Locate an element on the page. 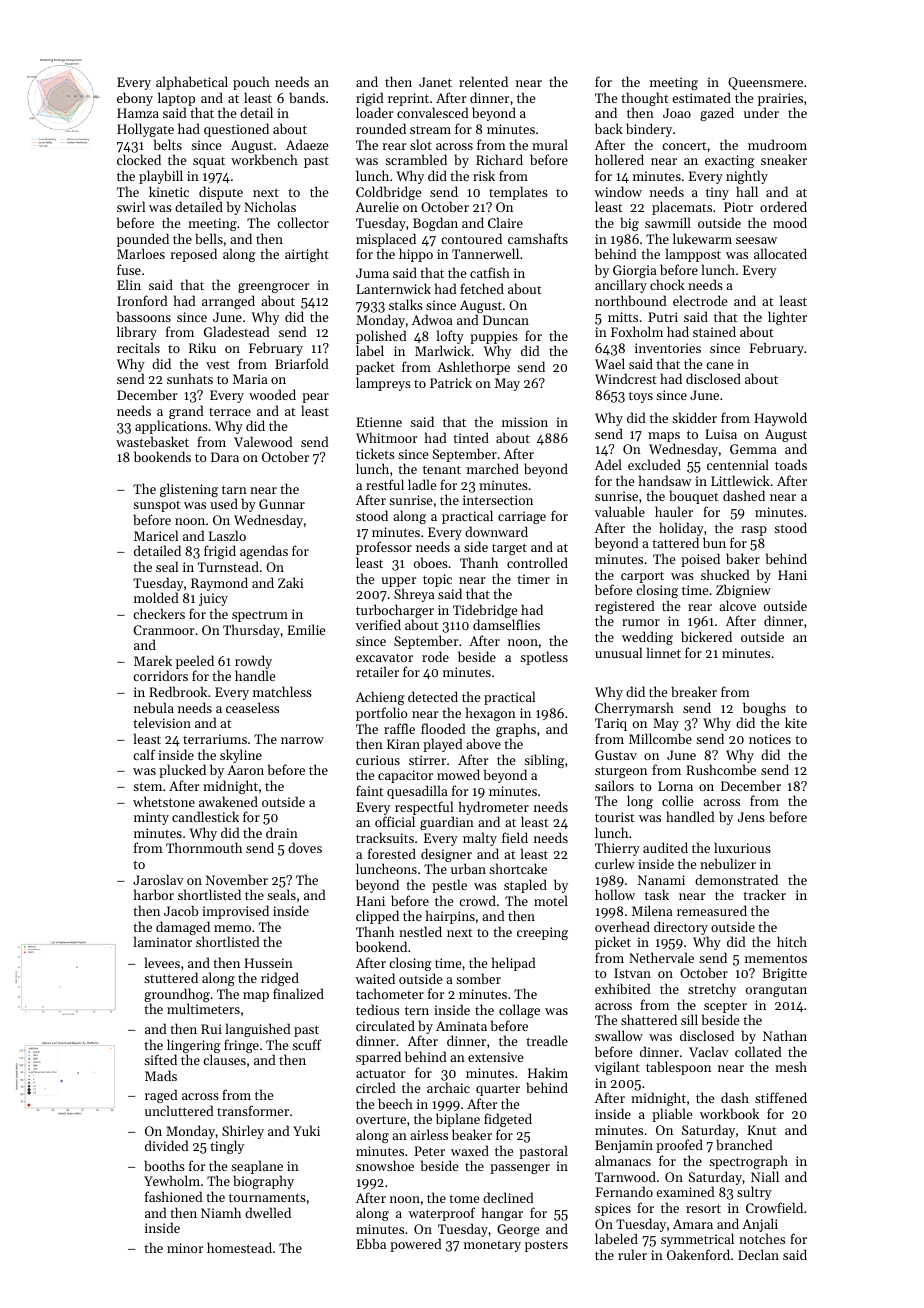 This image has width=924, height=1308. bickered is located at coordinates (706, 636).
